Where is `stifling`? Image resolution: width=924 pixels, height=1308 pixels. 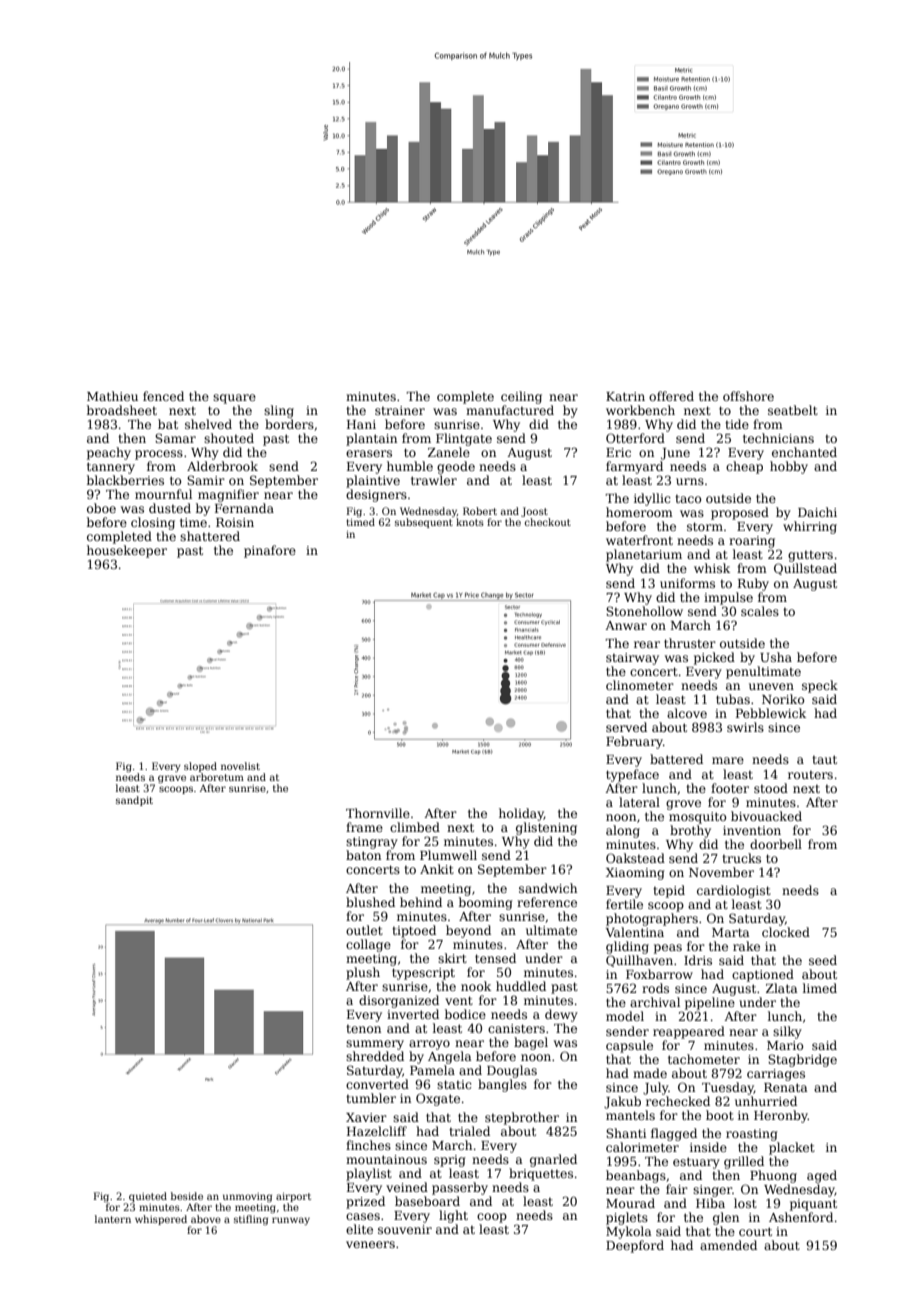
stifling is located at coordinates (251, 1220).
